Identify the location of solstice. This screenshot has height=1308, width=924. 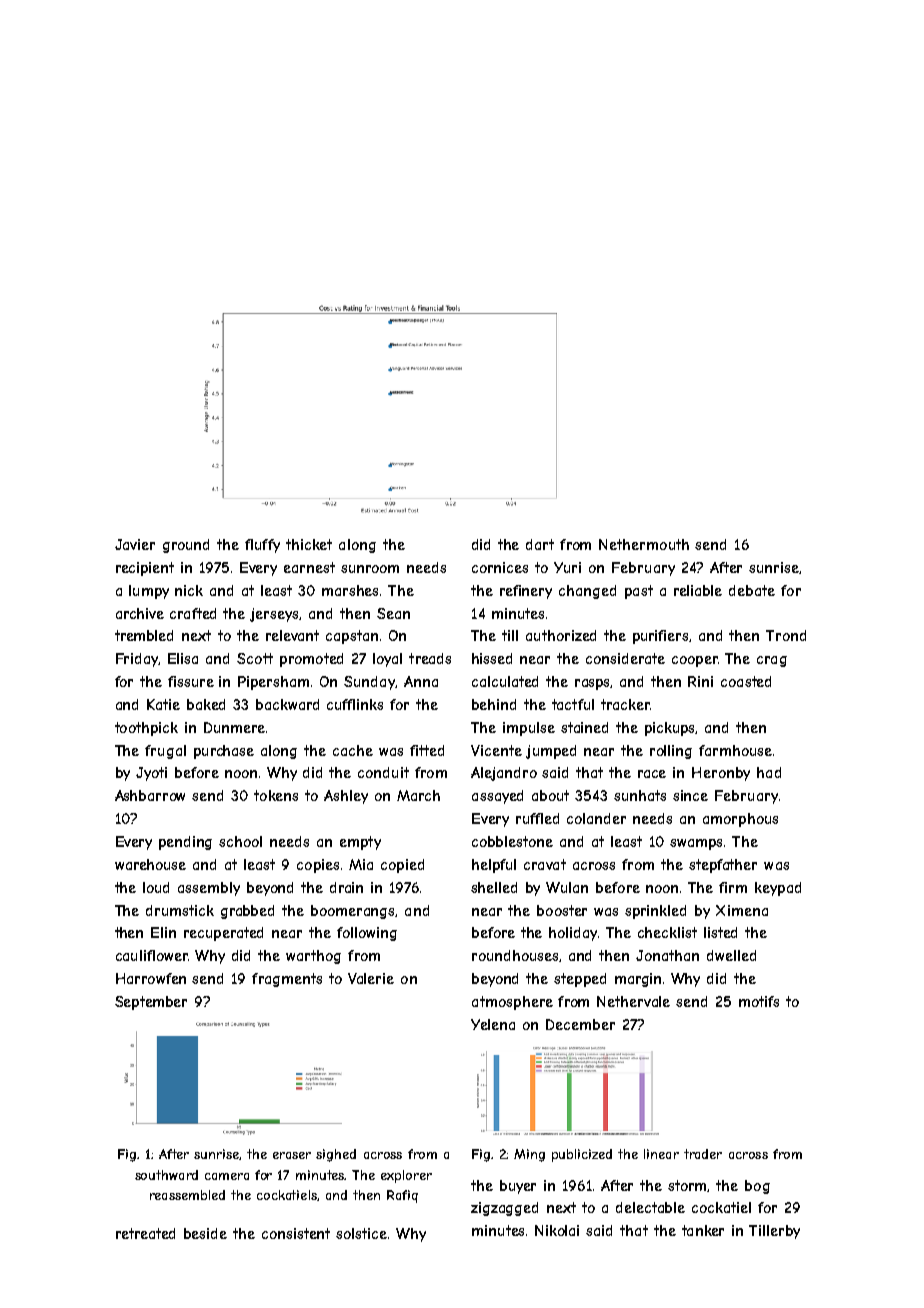
(361, 1233).
